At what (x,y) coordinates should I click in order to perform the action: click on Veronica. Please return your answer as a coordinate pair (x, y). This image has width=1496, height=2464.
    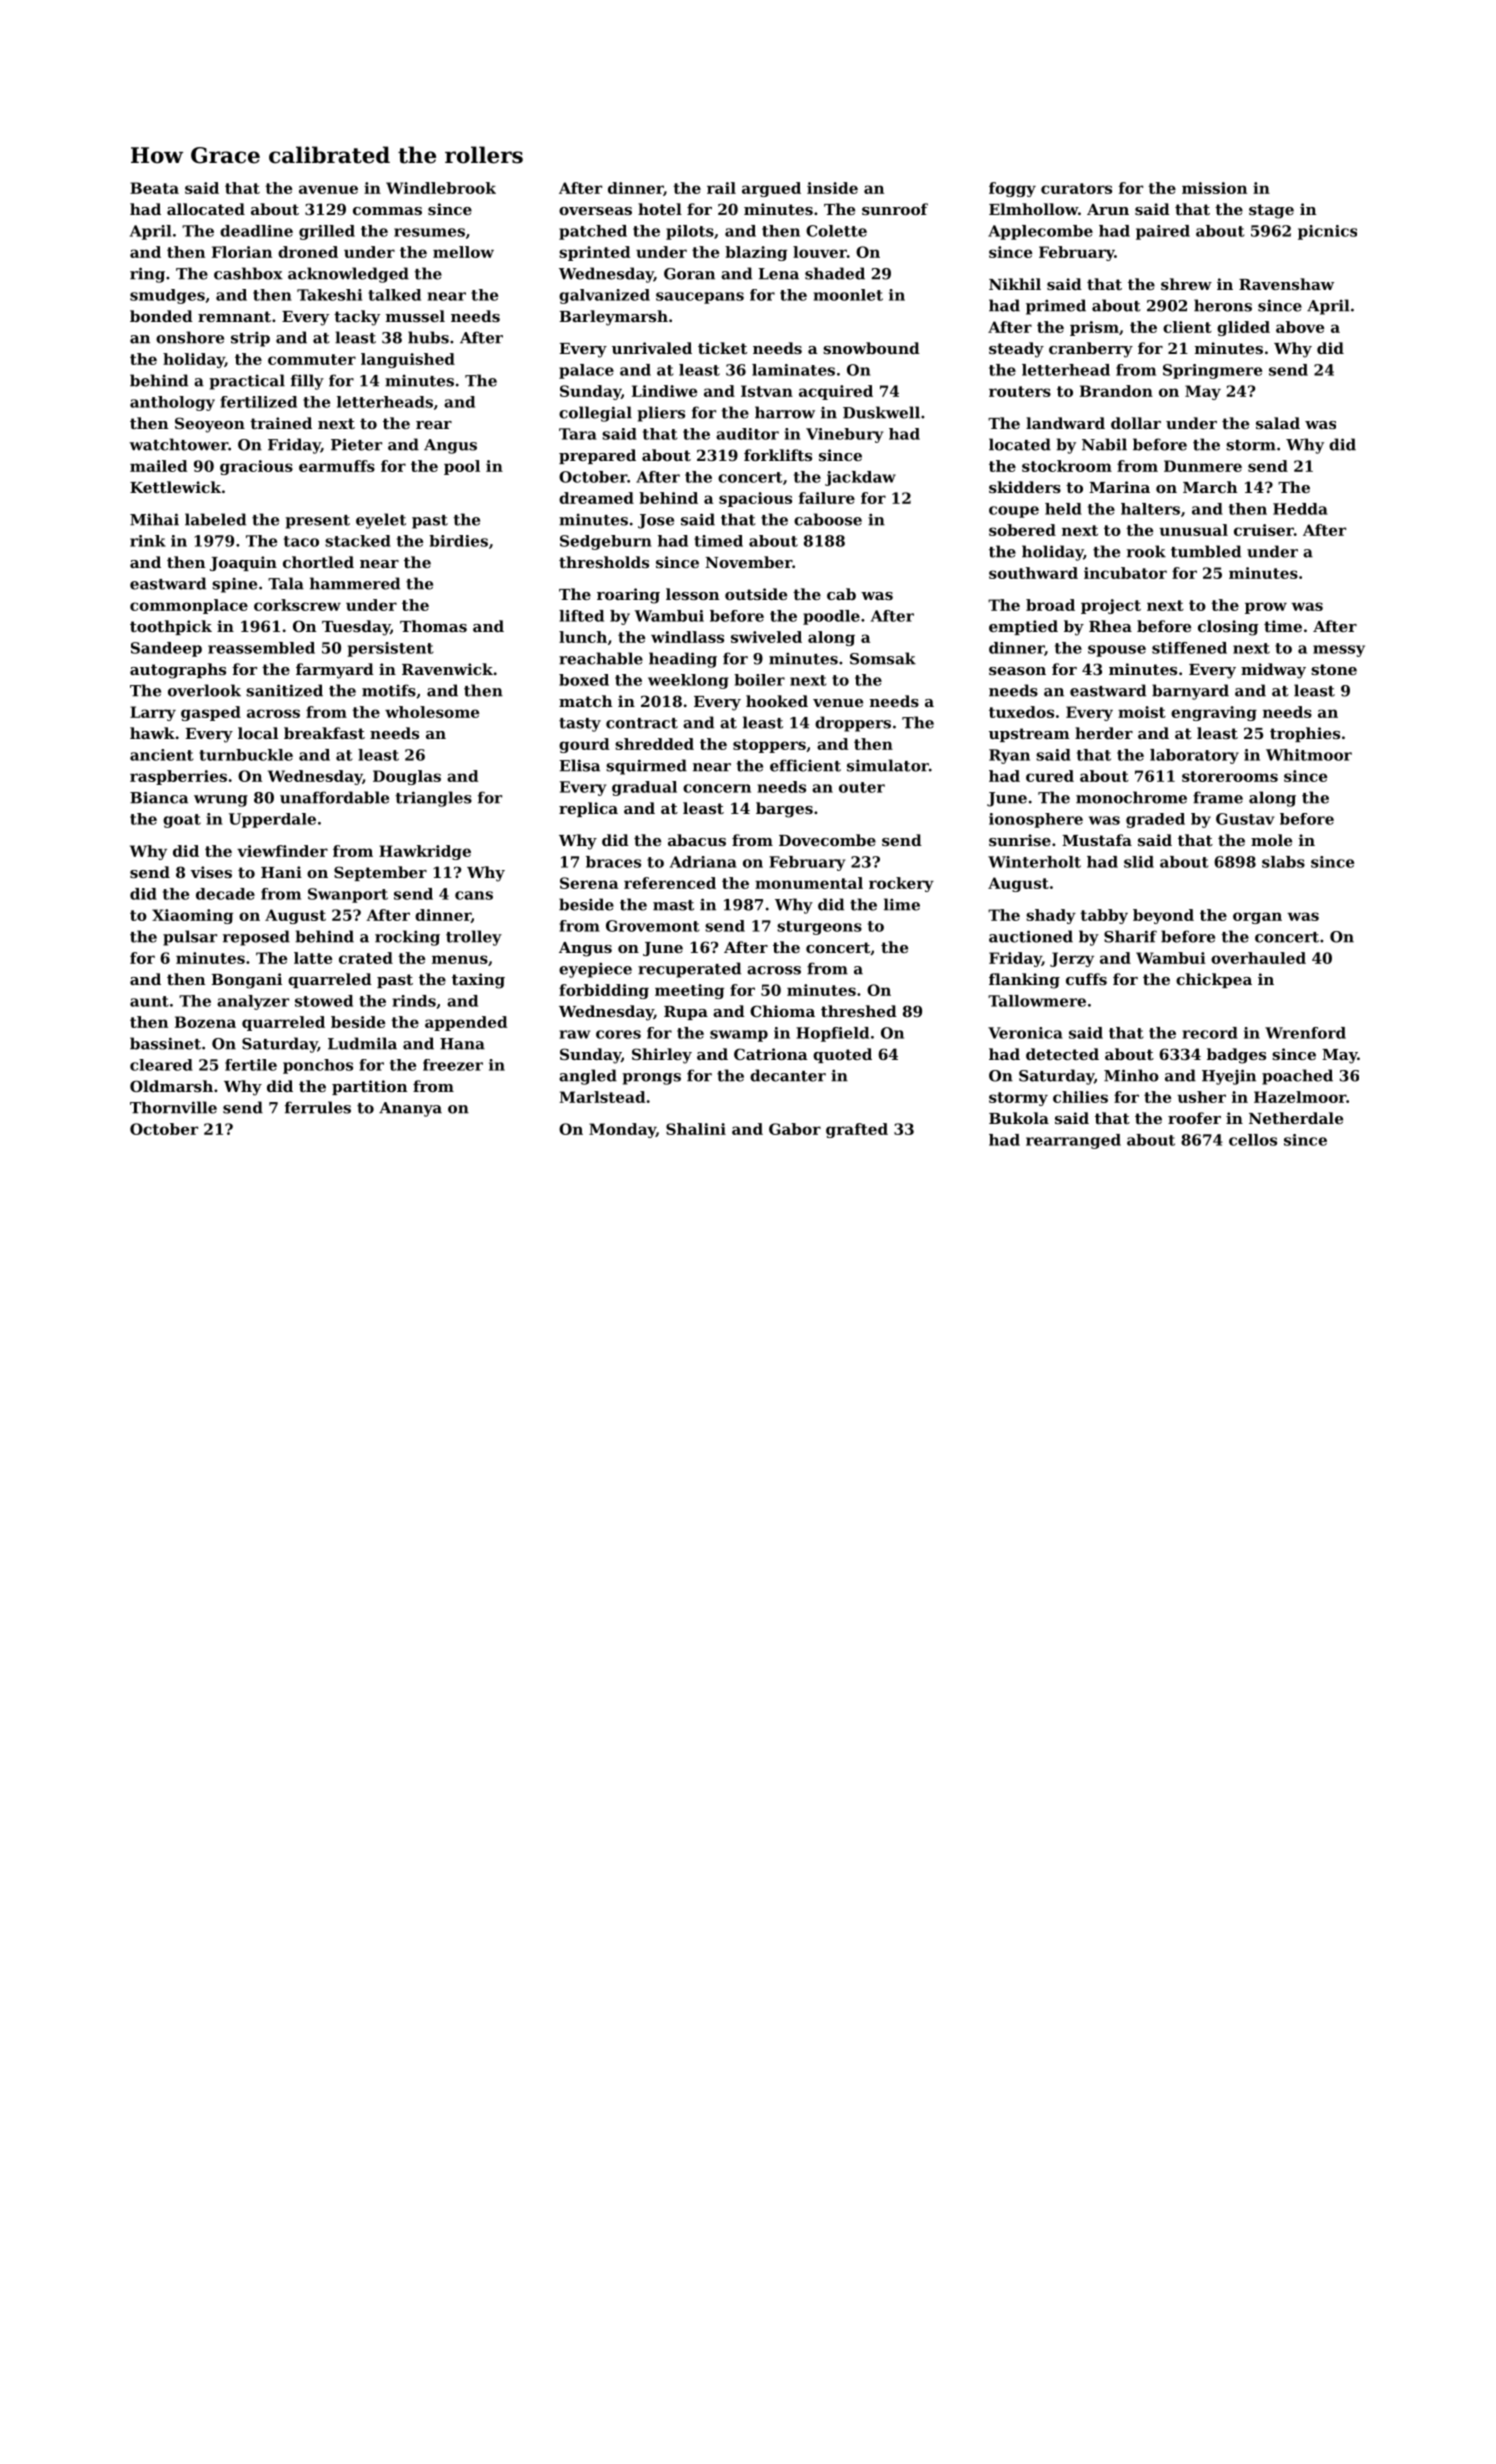
    Looking at the image, I should click on (1025, 1033).
